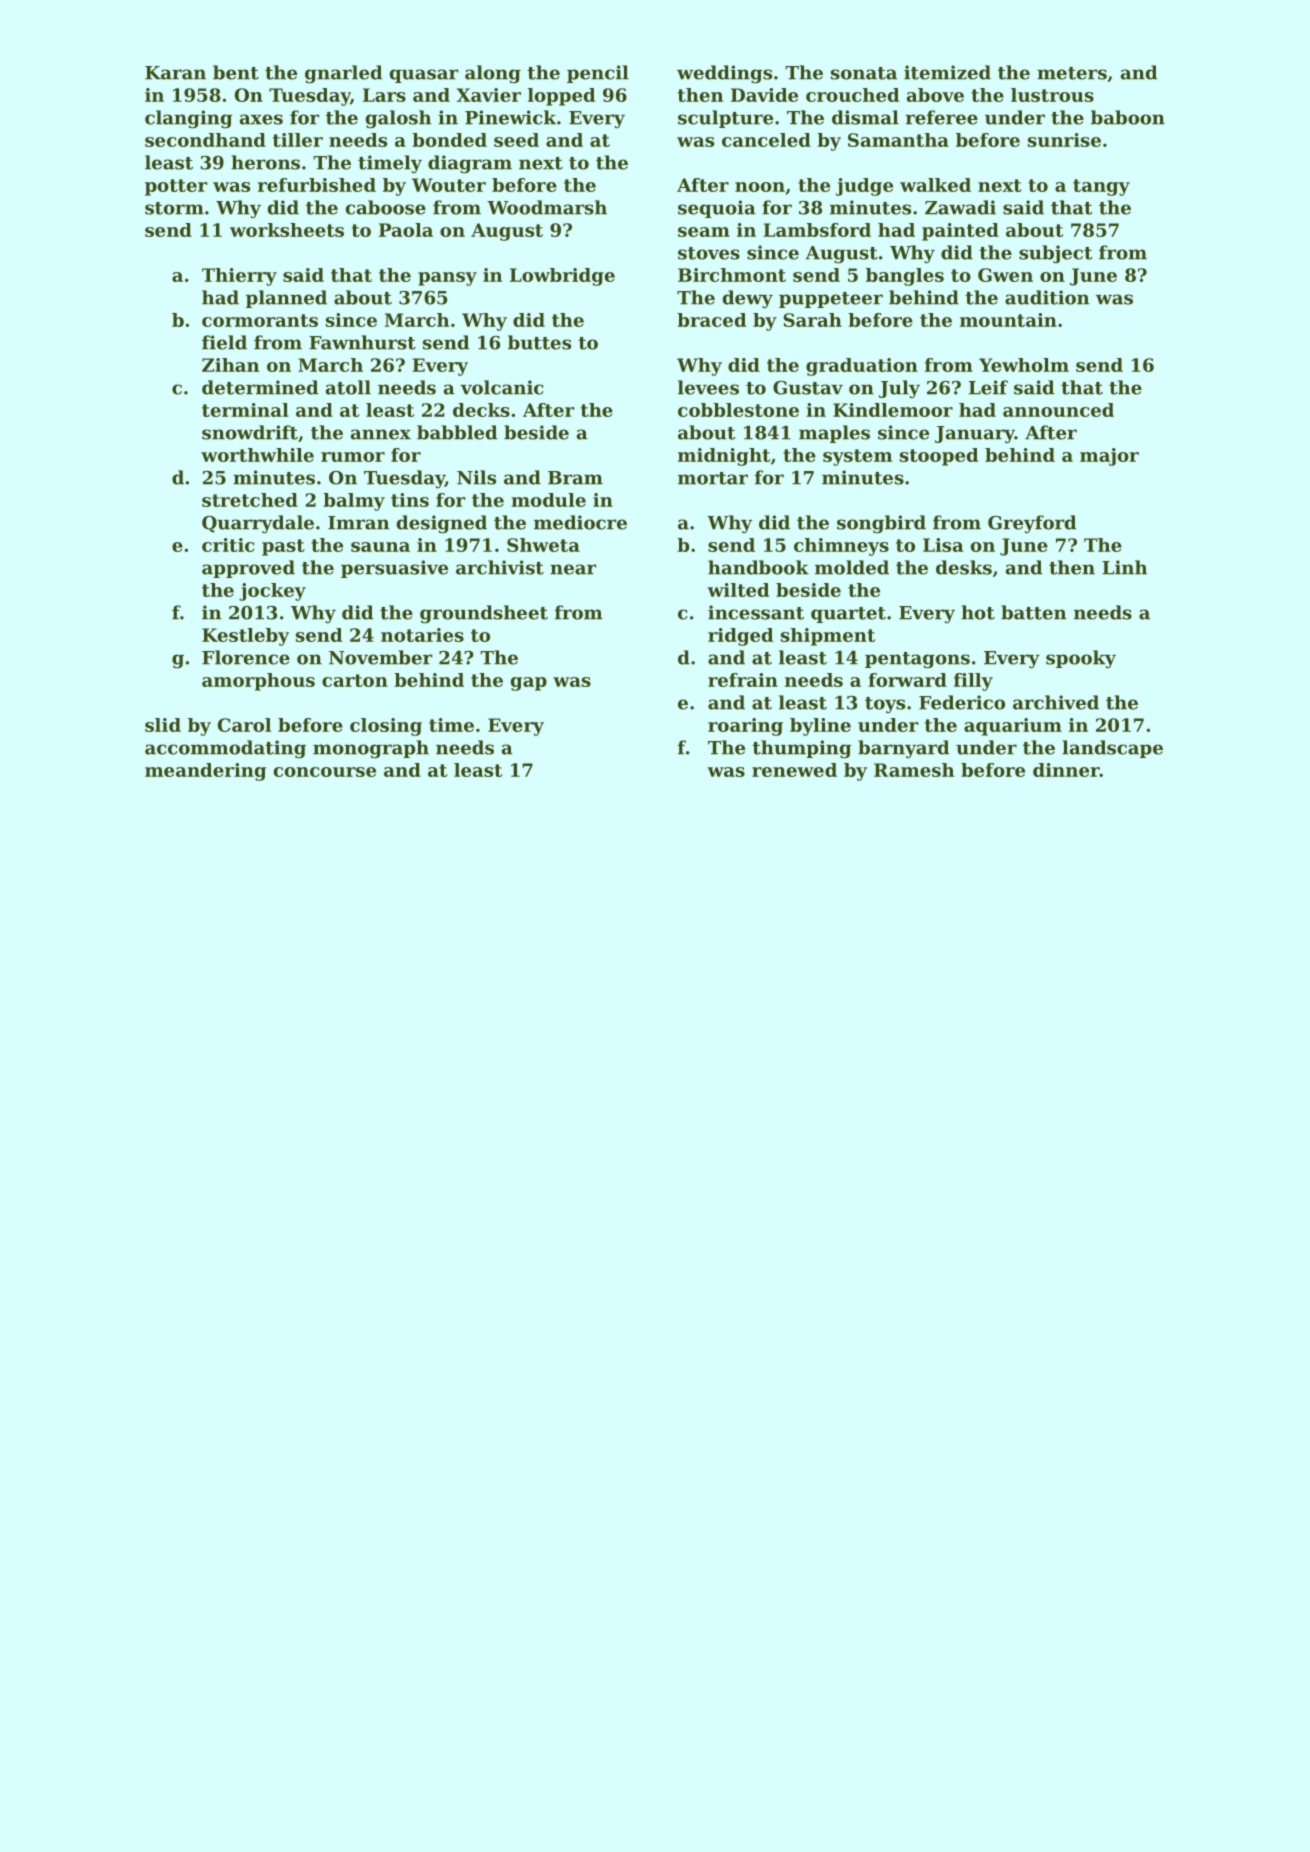 This screenshot has width=1310, height=1852. Describe the element at coordinates (942, 117) in the screenshot. I see `referee` at that location.
